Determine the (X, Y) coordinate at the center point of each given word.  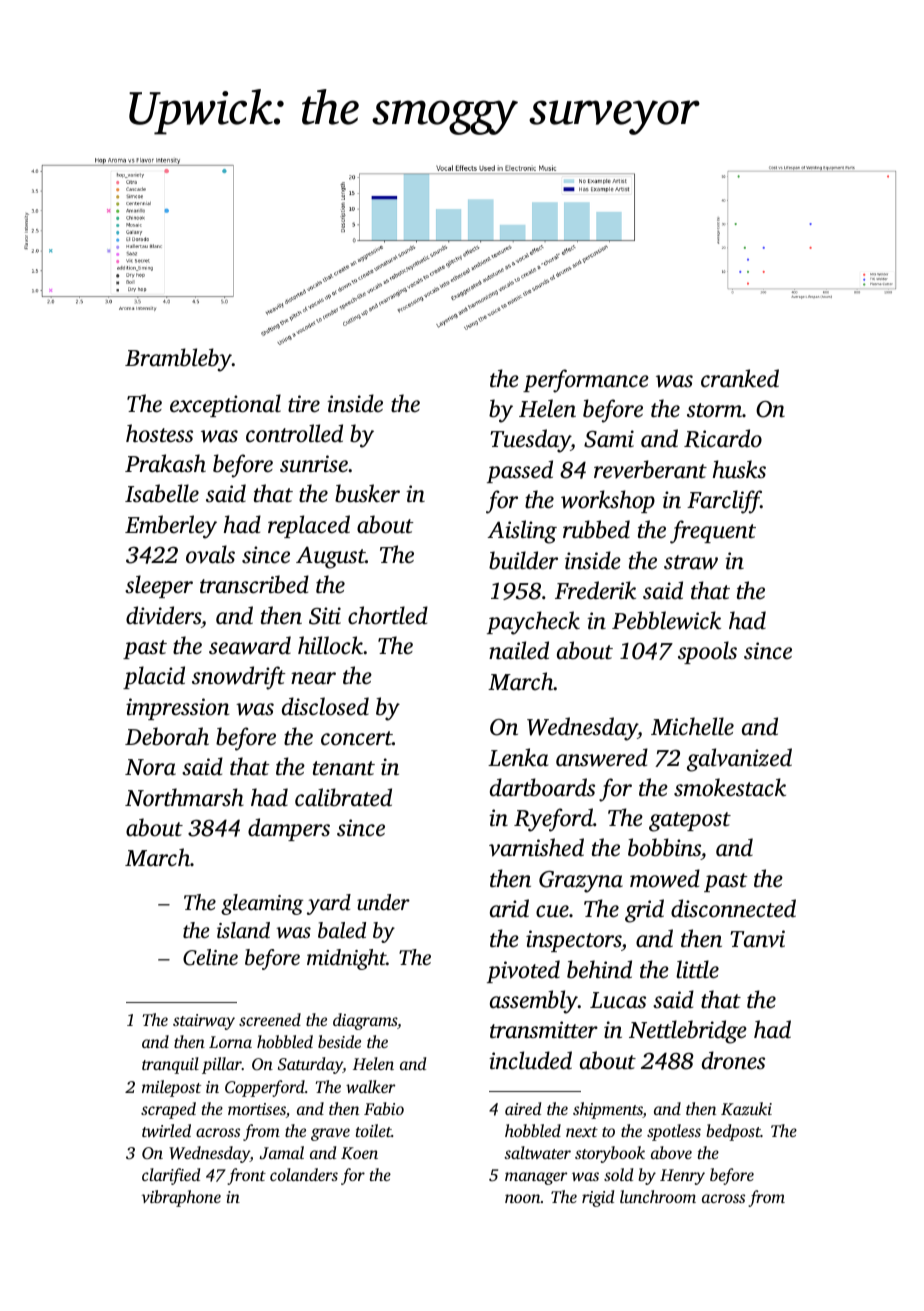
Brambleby (178, 360)
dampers (289, 829)
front (246, 1176)
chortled (388, 615)
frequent (713, 532)
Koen (359, 1153)
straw (691, 562)
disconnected (733, 908)
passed (520, 471)
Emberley (171, 527)
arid (509, 908)
